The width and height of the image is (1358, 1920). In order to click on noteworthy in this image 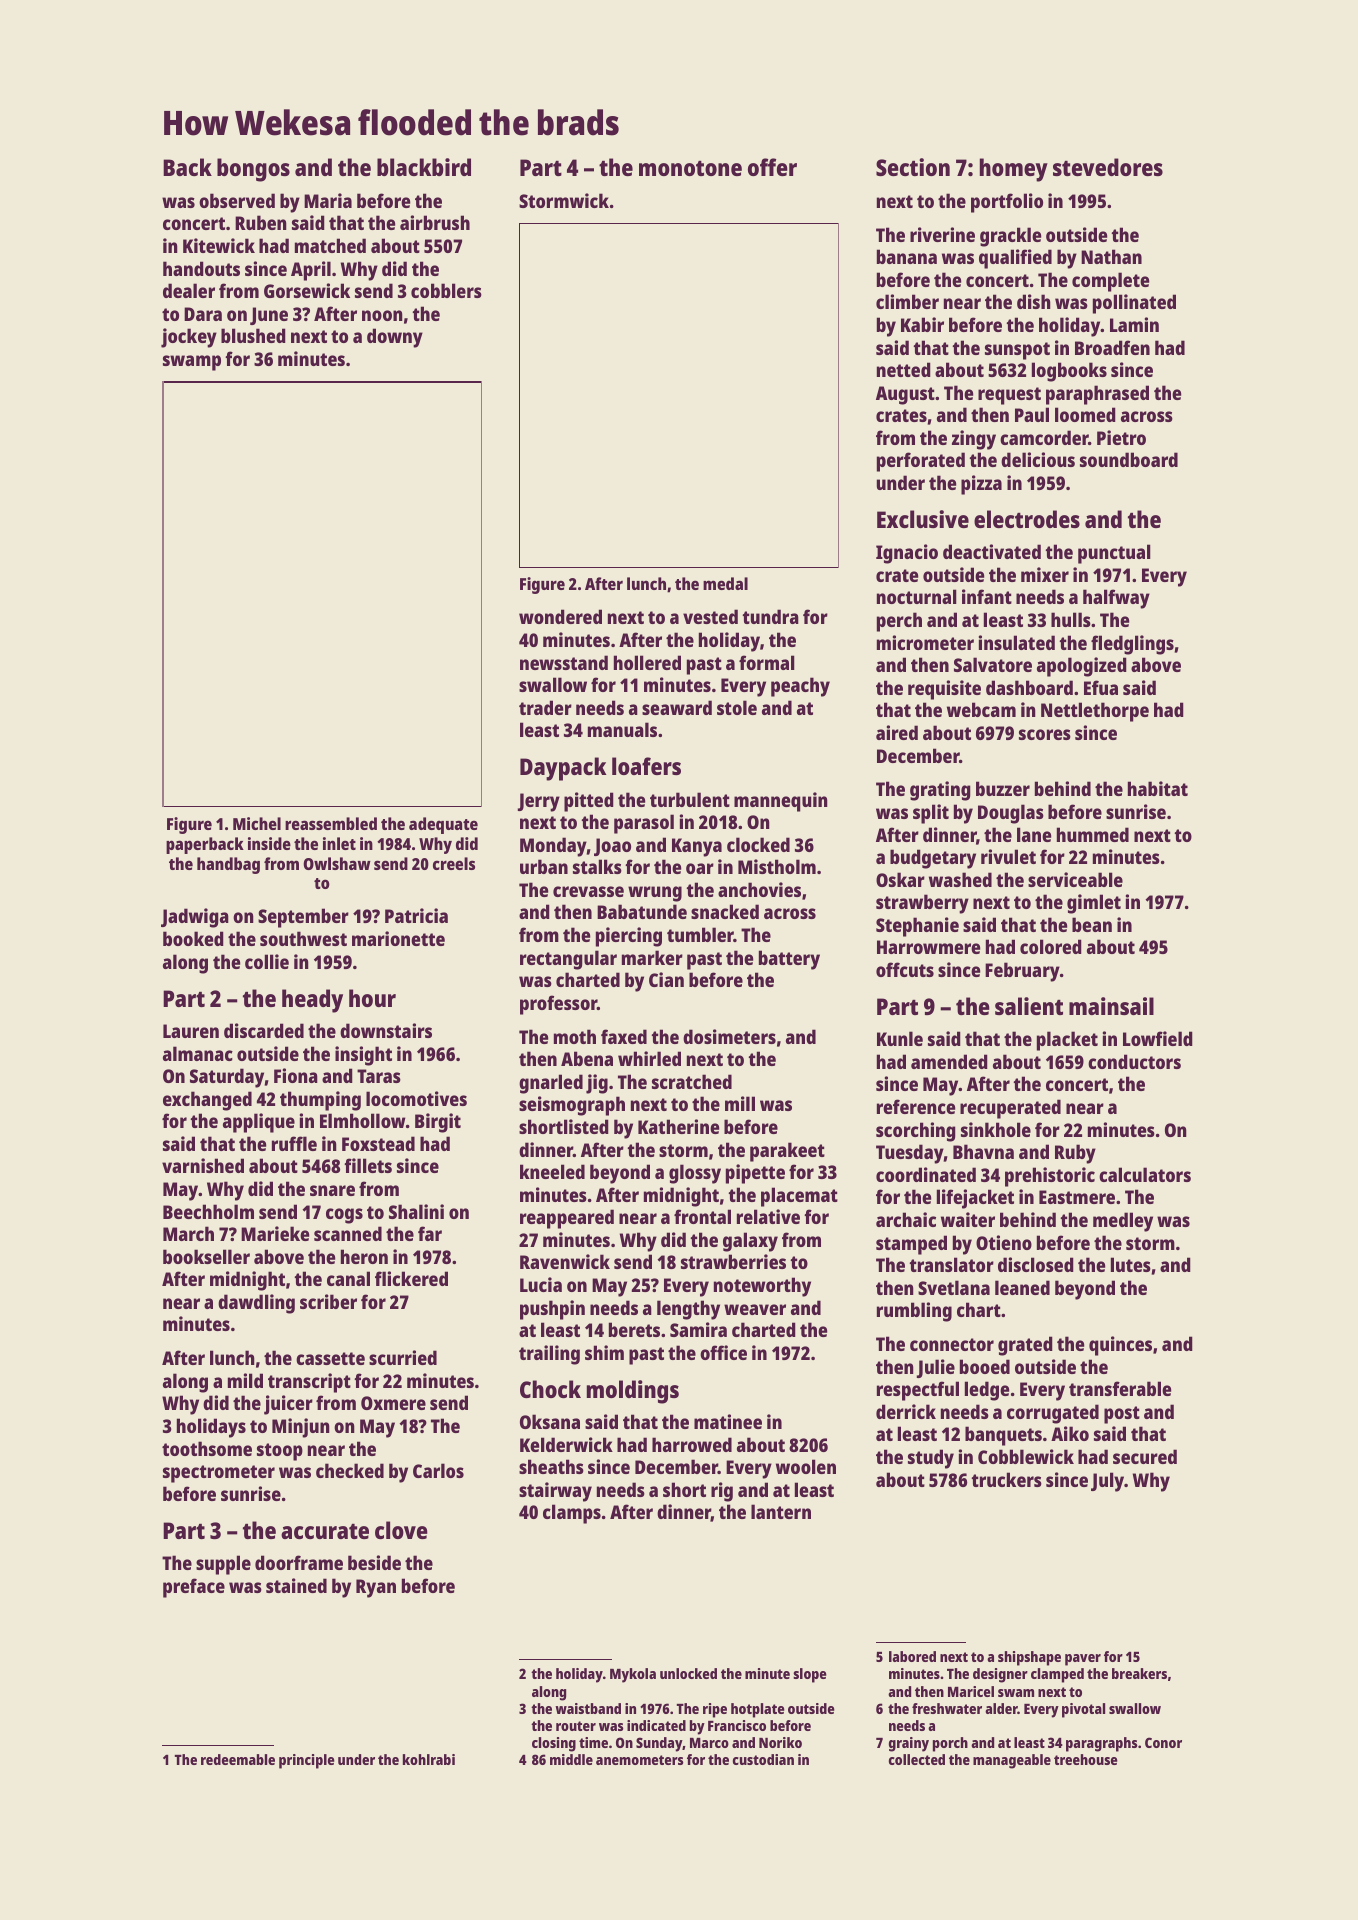, I will do `click(762, 1287)`.
